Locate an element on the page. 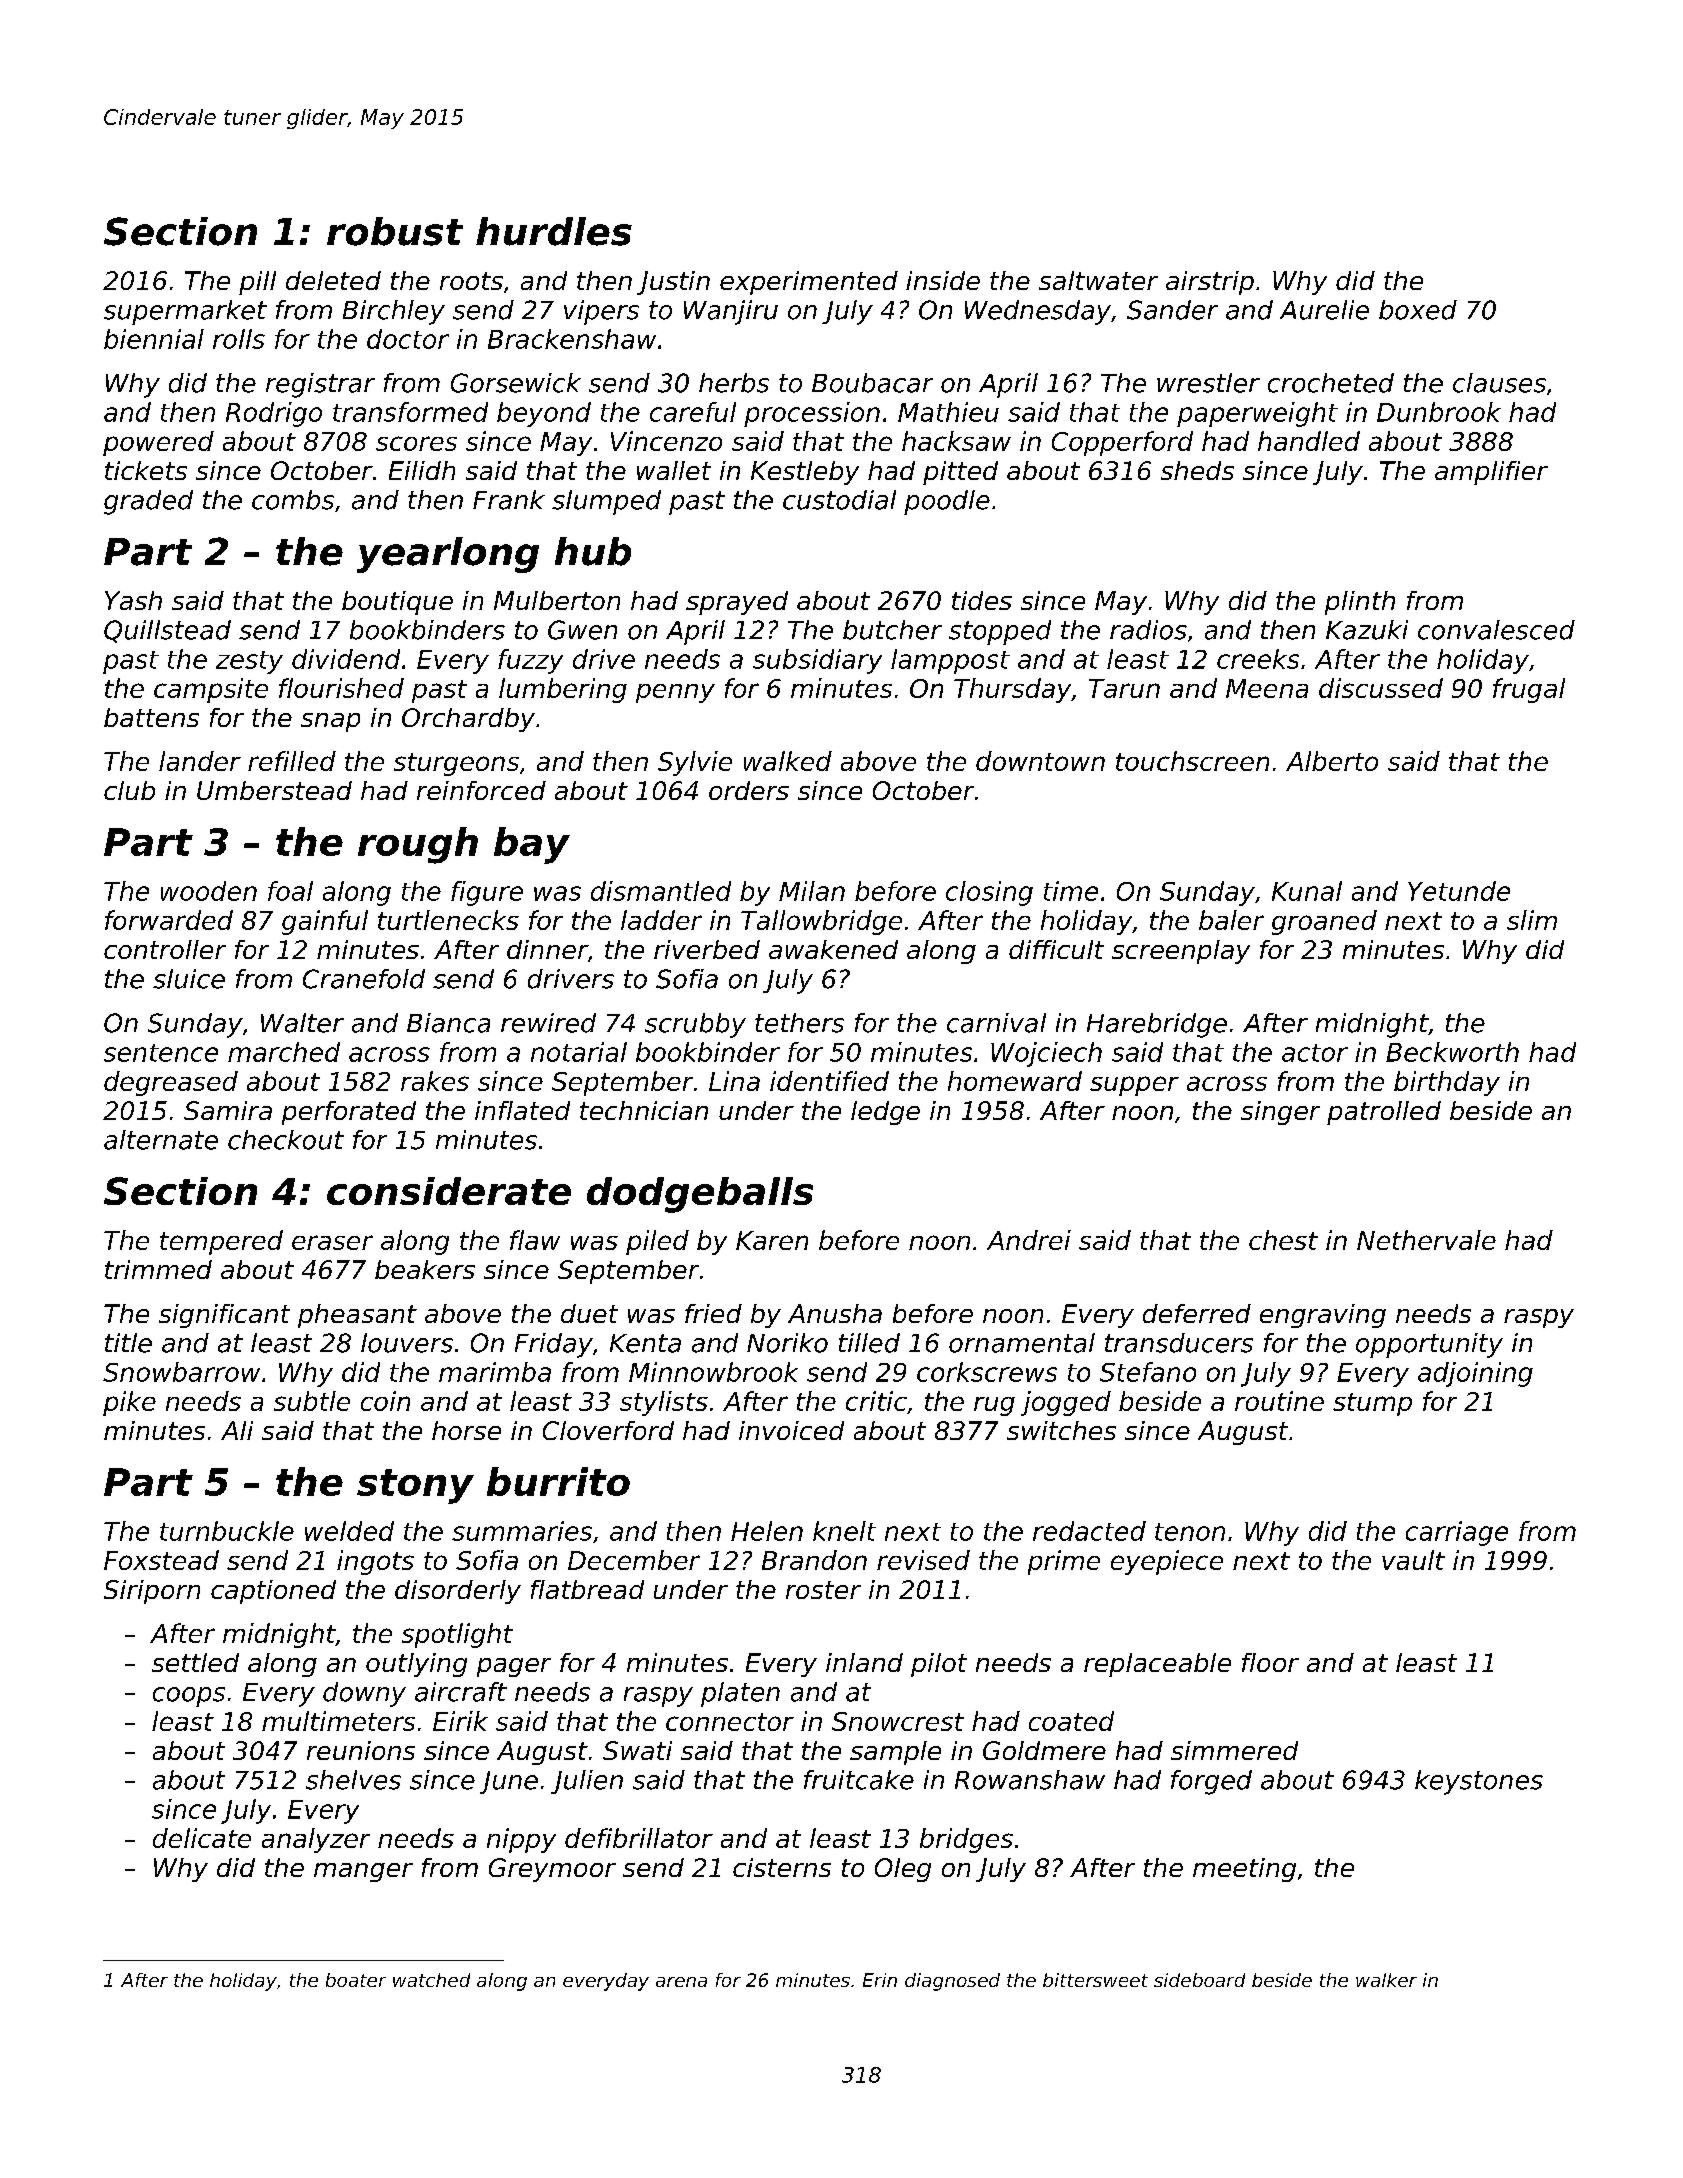  Kestleby is located at coordinates (805, 473).
